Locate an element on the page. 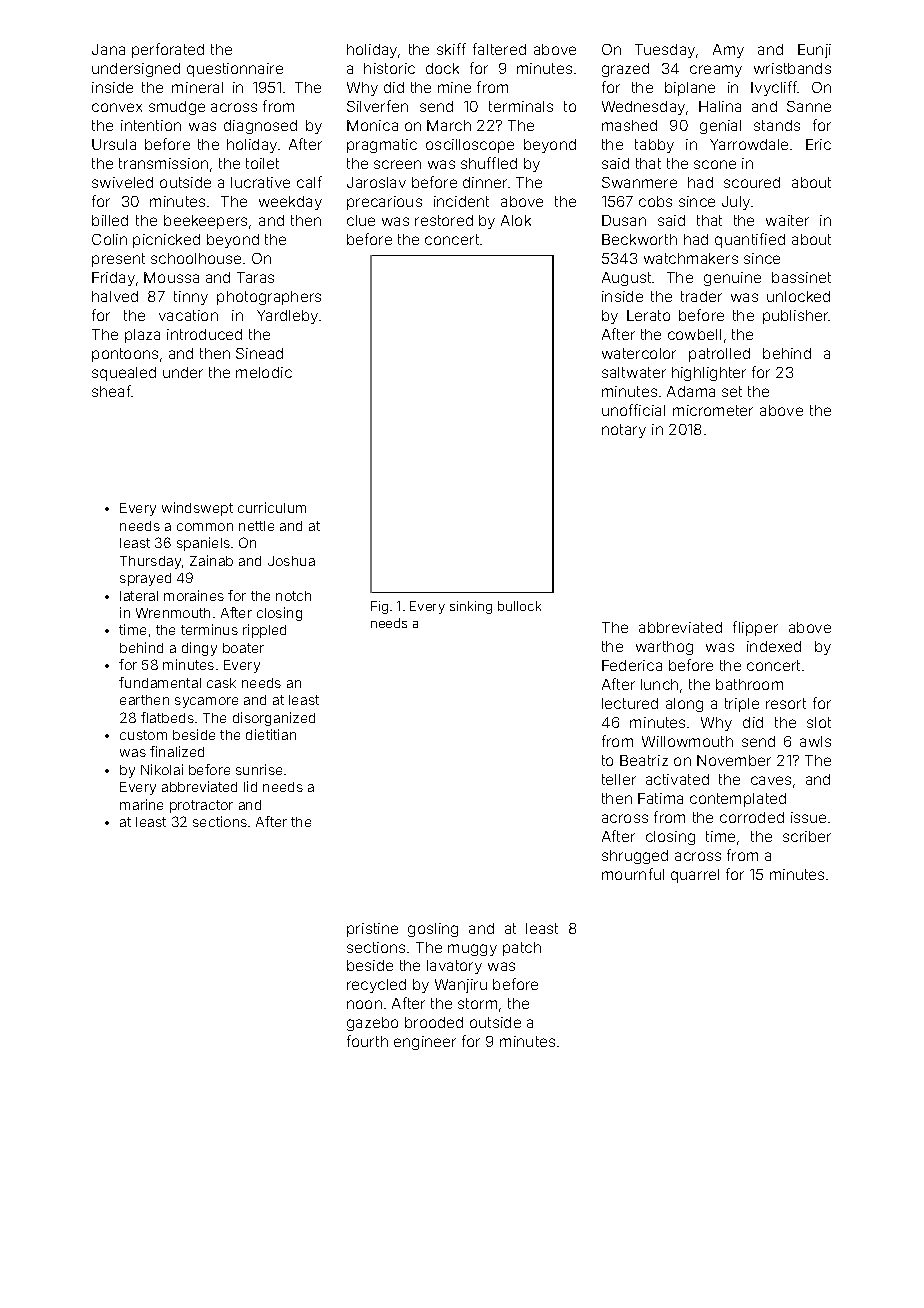  nettle is located at coordinates (256, 526).
